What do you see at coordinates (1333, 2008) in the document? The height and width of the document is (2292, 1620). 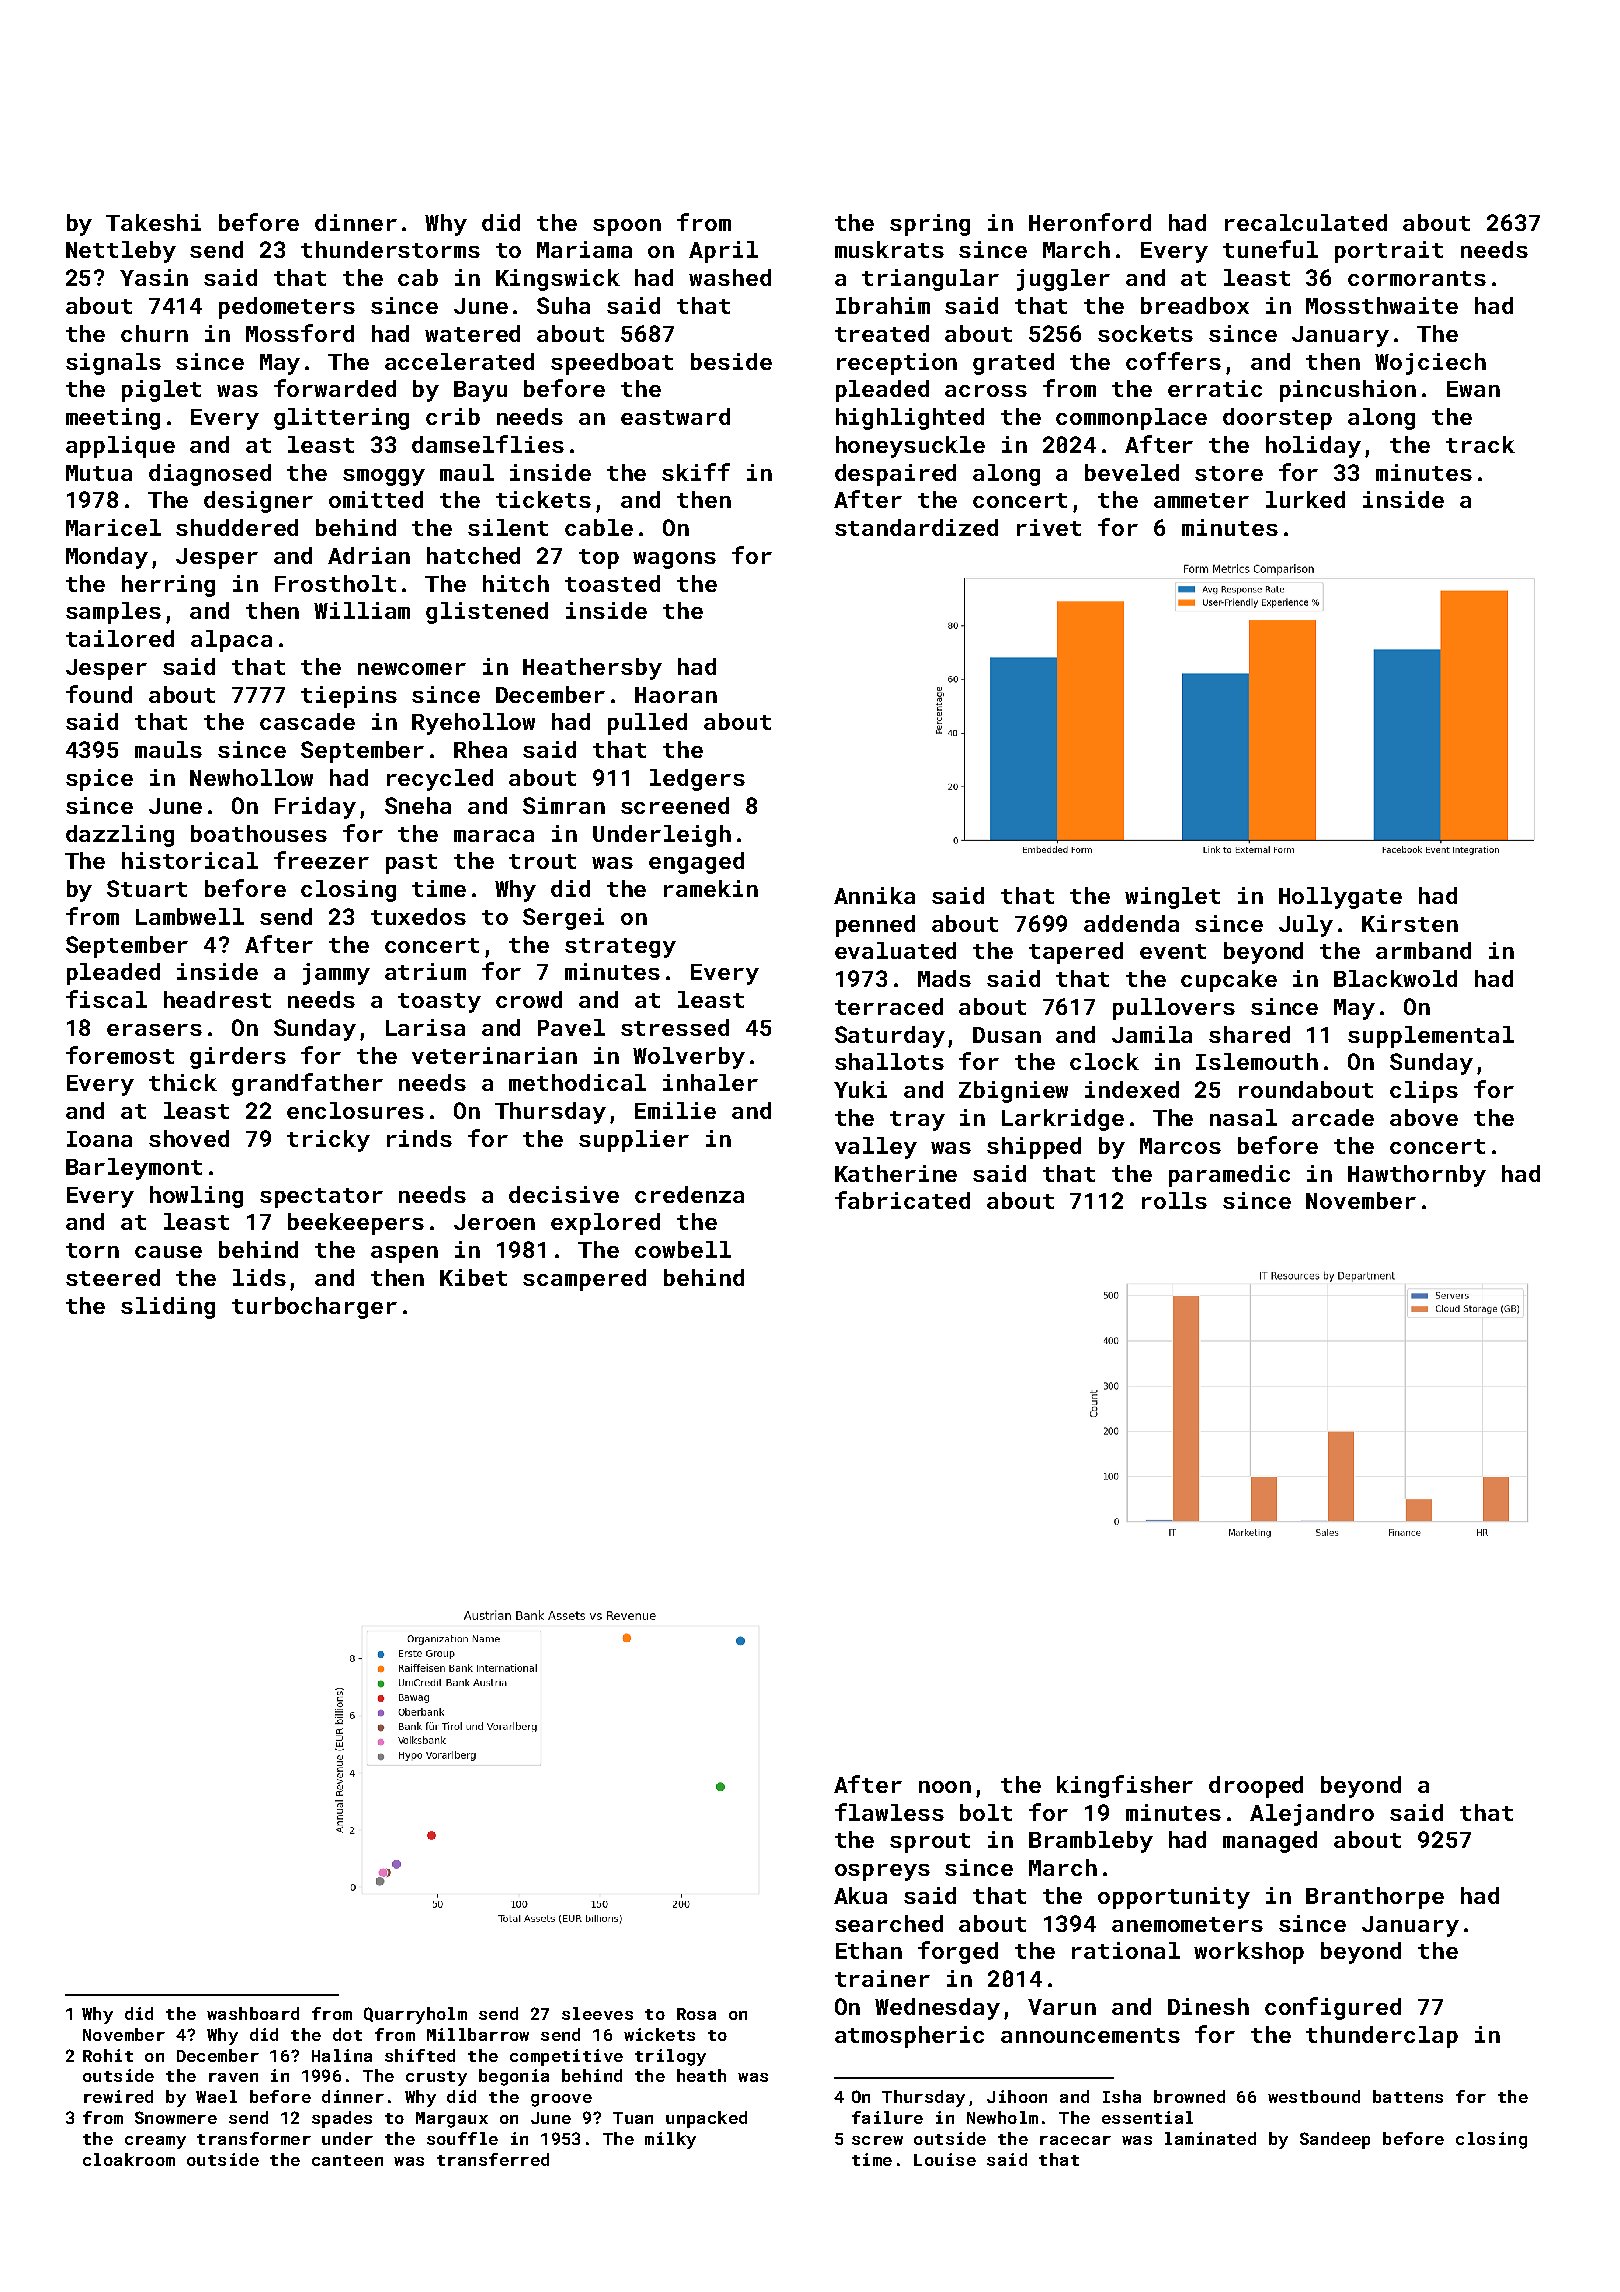 I see `configured` at bounding box center [1333, 2008].
